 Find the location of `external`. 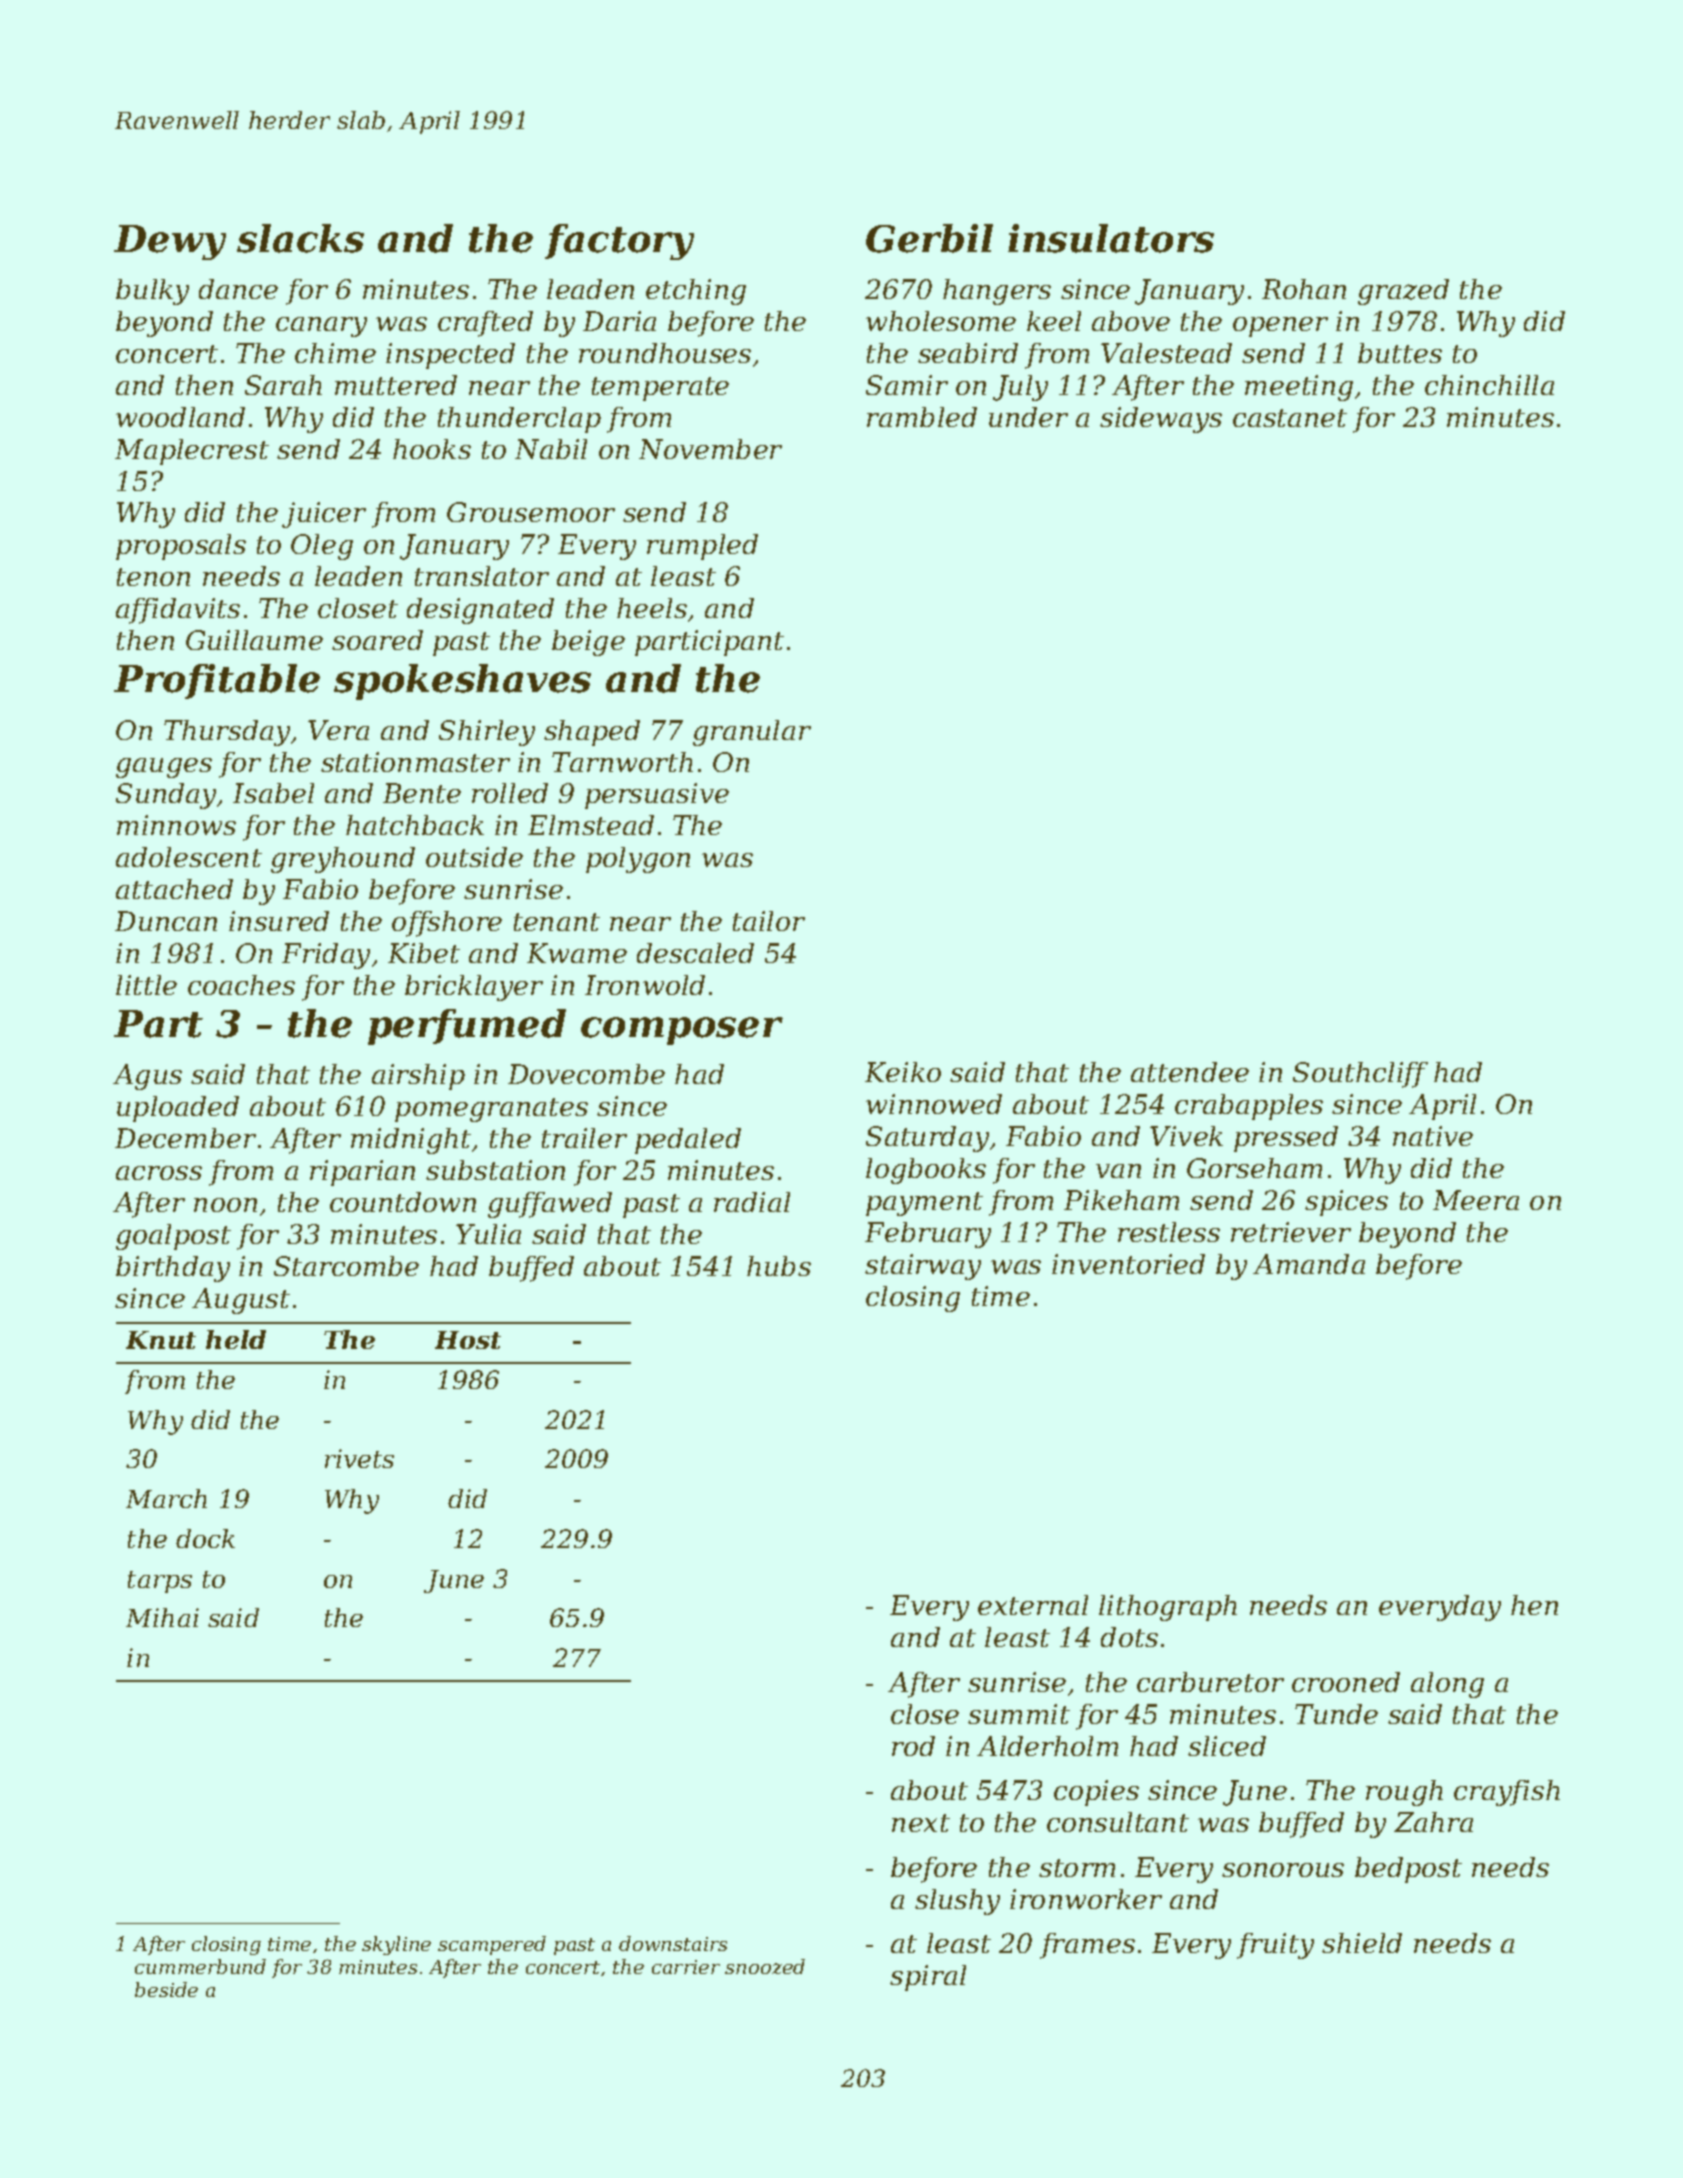

external is located at coordinates (1033, 1605).
